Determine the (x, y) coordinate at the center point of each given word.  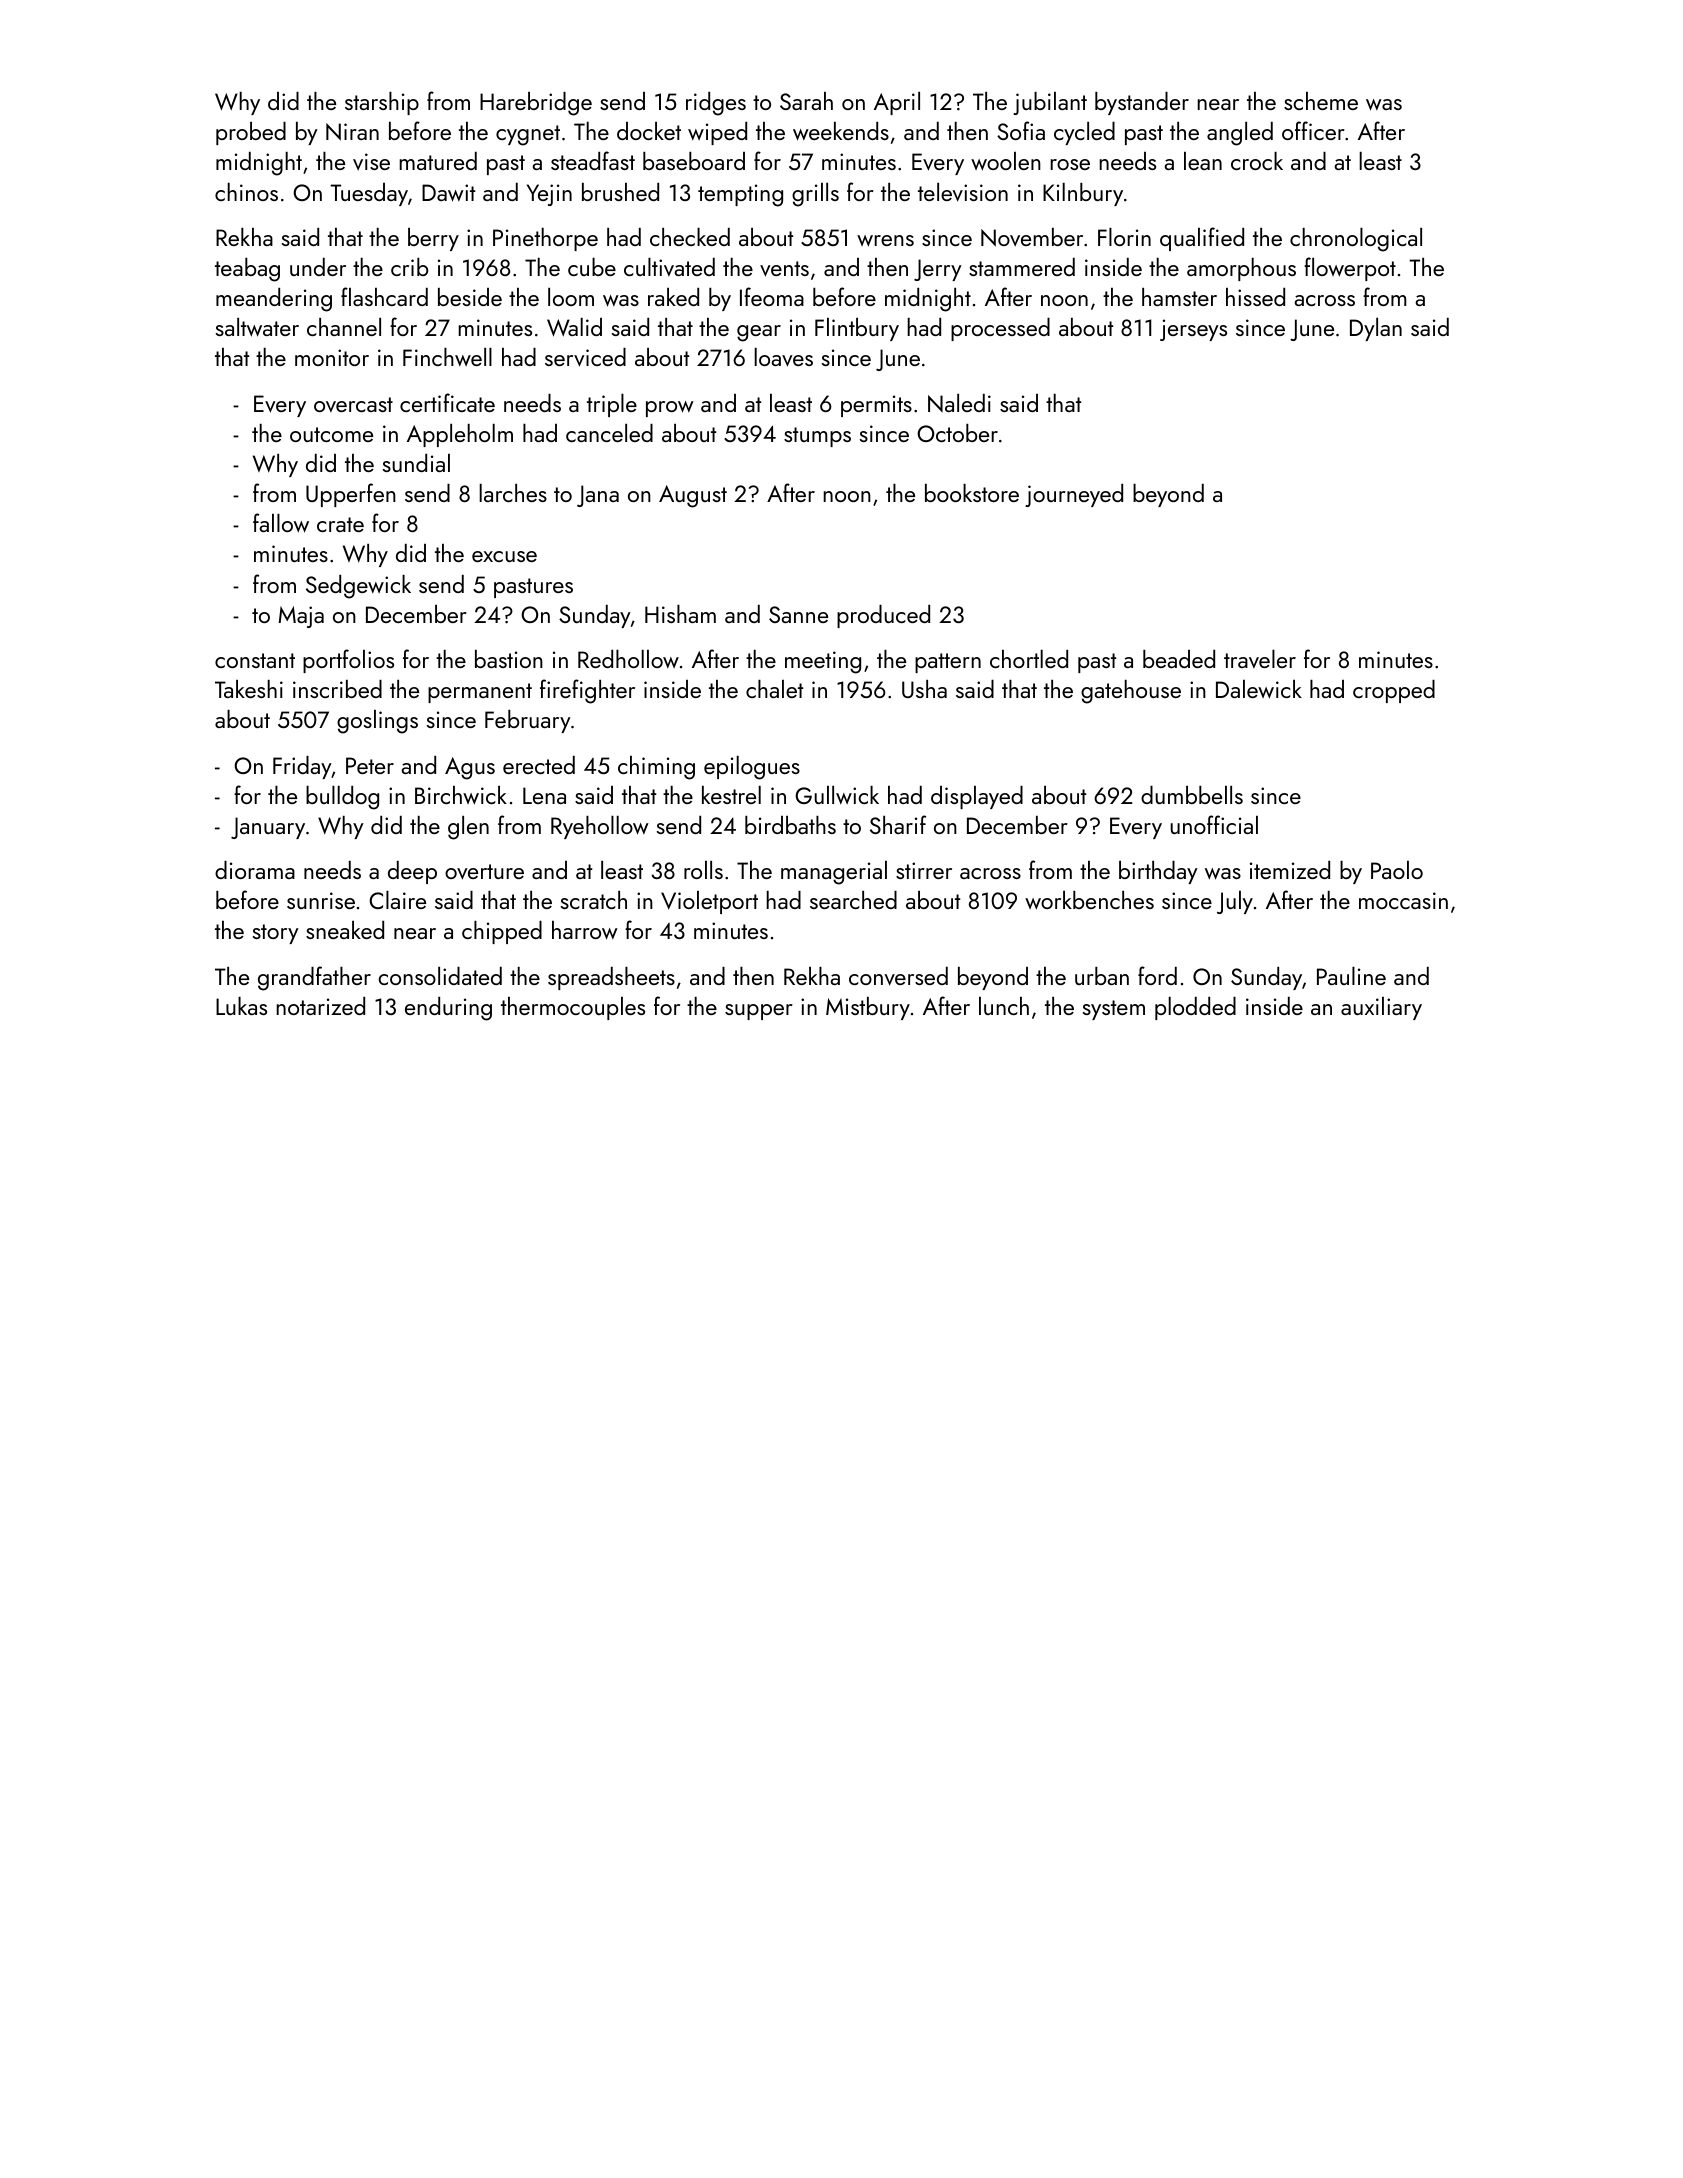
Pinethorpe (545, 239)
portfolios (348, 661)
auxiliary (1381, 1008)
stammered (1022, 267)
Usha (924, 689)
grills (815, 195)
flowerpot (1350, 269)
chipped (502, 932)
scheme (1321, 101)
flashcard (384, 296)
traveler (1260, 659)
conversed (898, 976)
